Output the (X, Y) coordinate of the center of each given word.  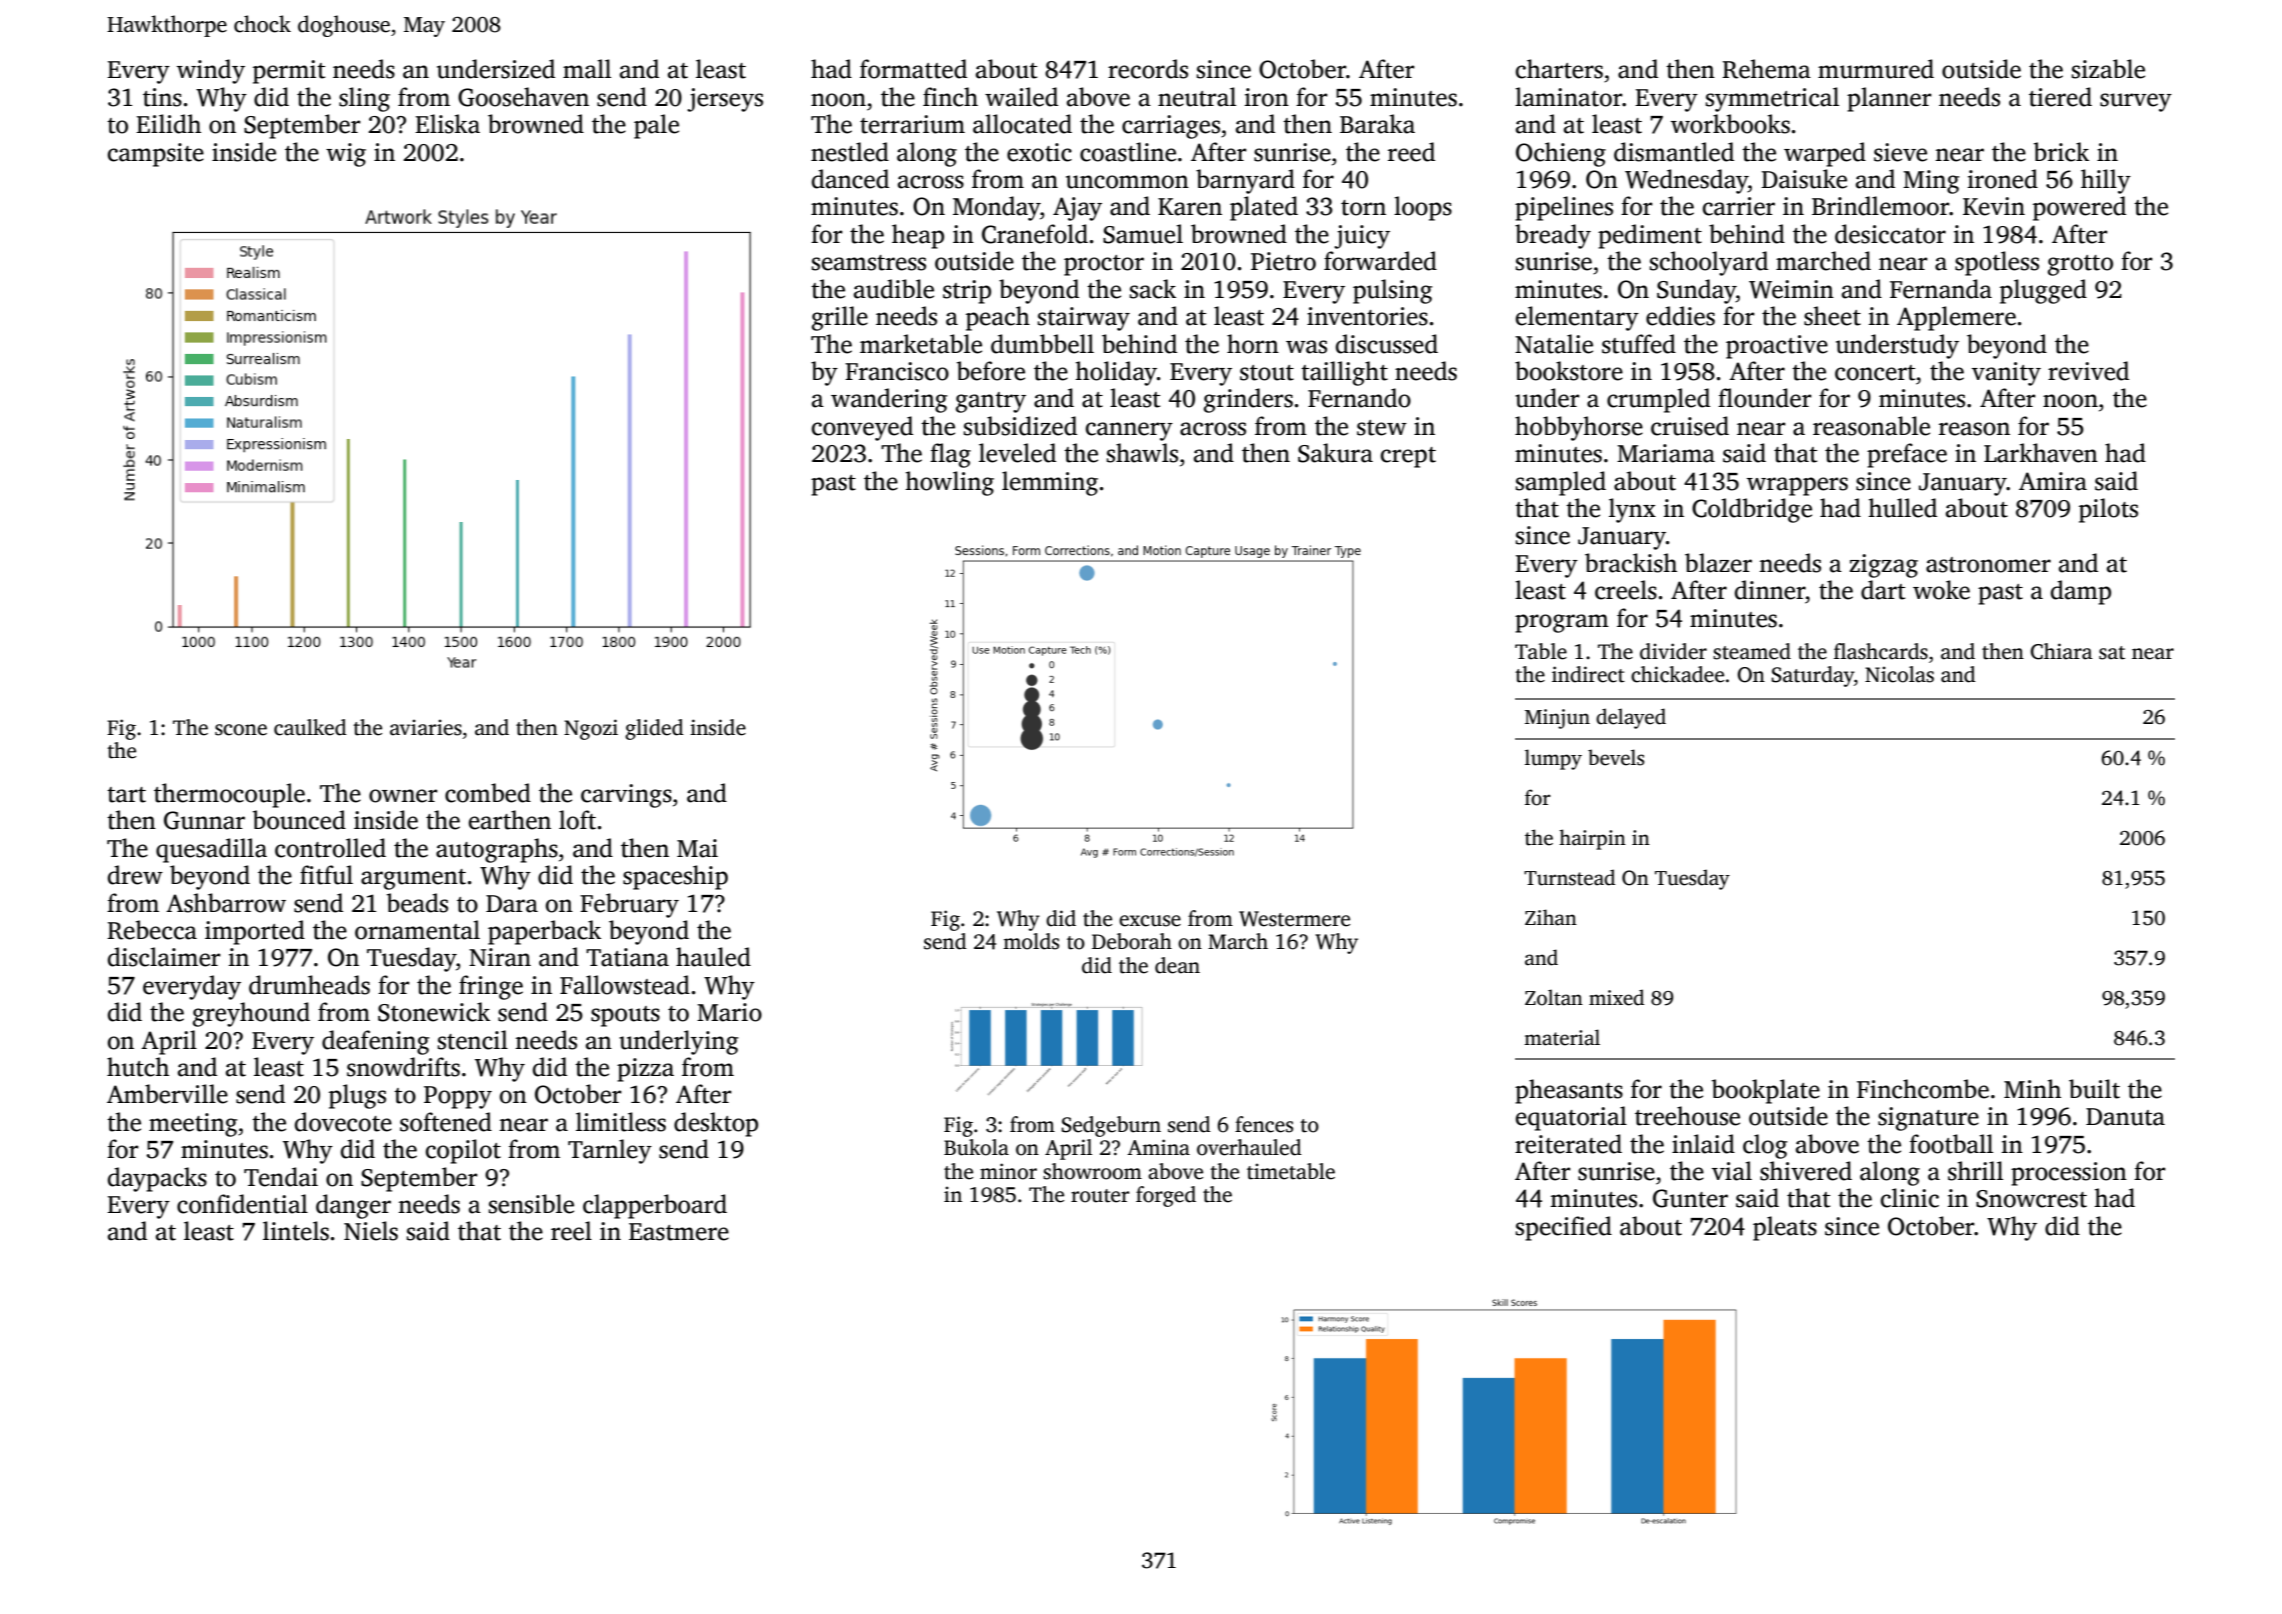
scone (241, 730)
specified (1564, 1228)
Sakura (1335, 453)
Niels (371, 1231)
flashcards (1881, 651)
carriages (1171, 127)
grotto (2080, 265)
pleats (1785, 1228)
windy (211, 71)
